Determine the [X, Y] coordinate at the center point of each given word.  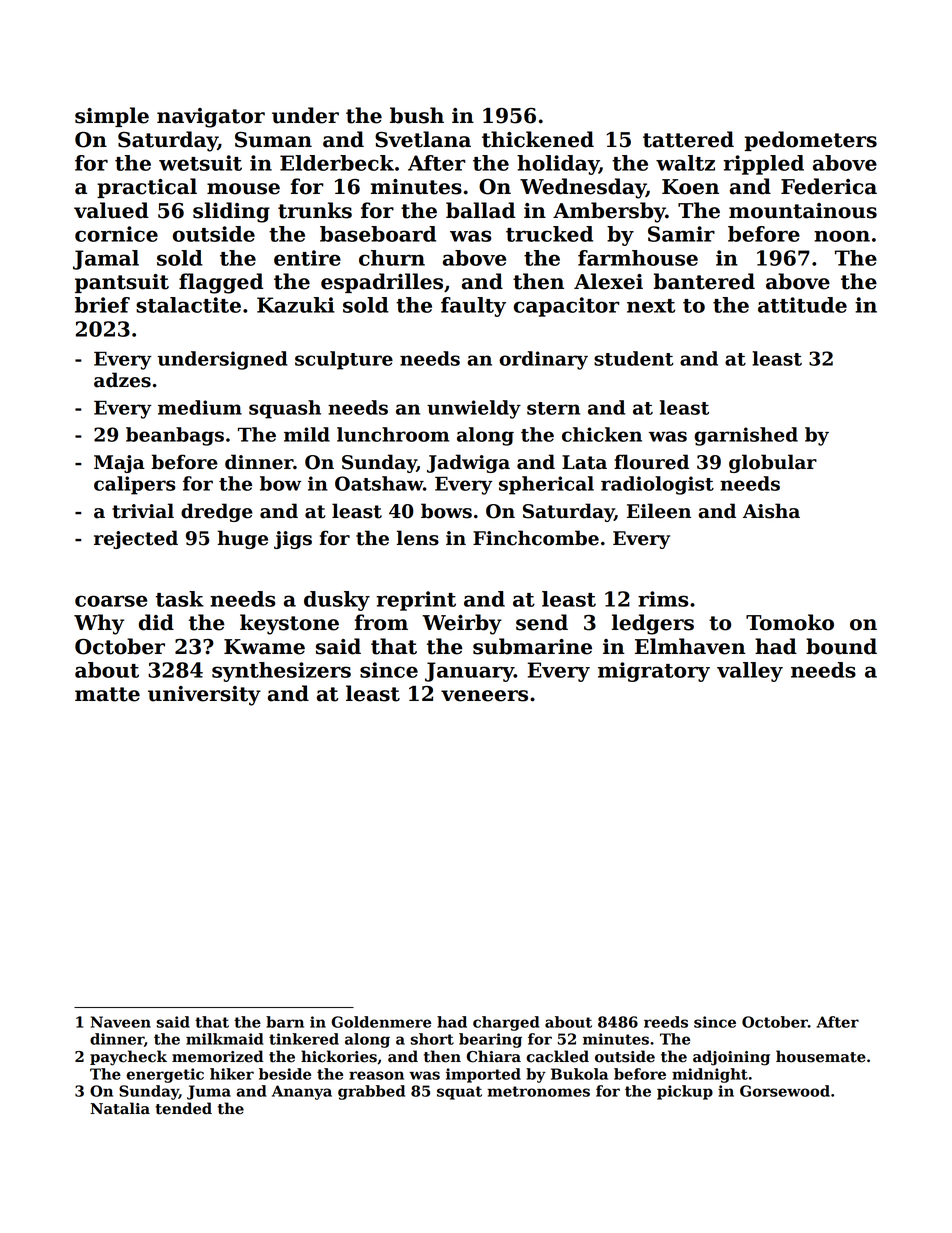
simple [112, 117]
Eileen [659, 511]
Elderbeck [337, 163]
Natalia [120, 1108]
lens [418, 538]
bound [841, 646]
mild [307, 434]
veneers [484, 696]
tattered [688, 139]
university [204, 696]
